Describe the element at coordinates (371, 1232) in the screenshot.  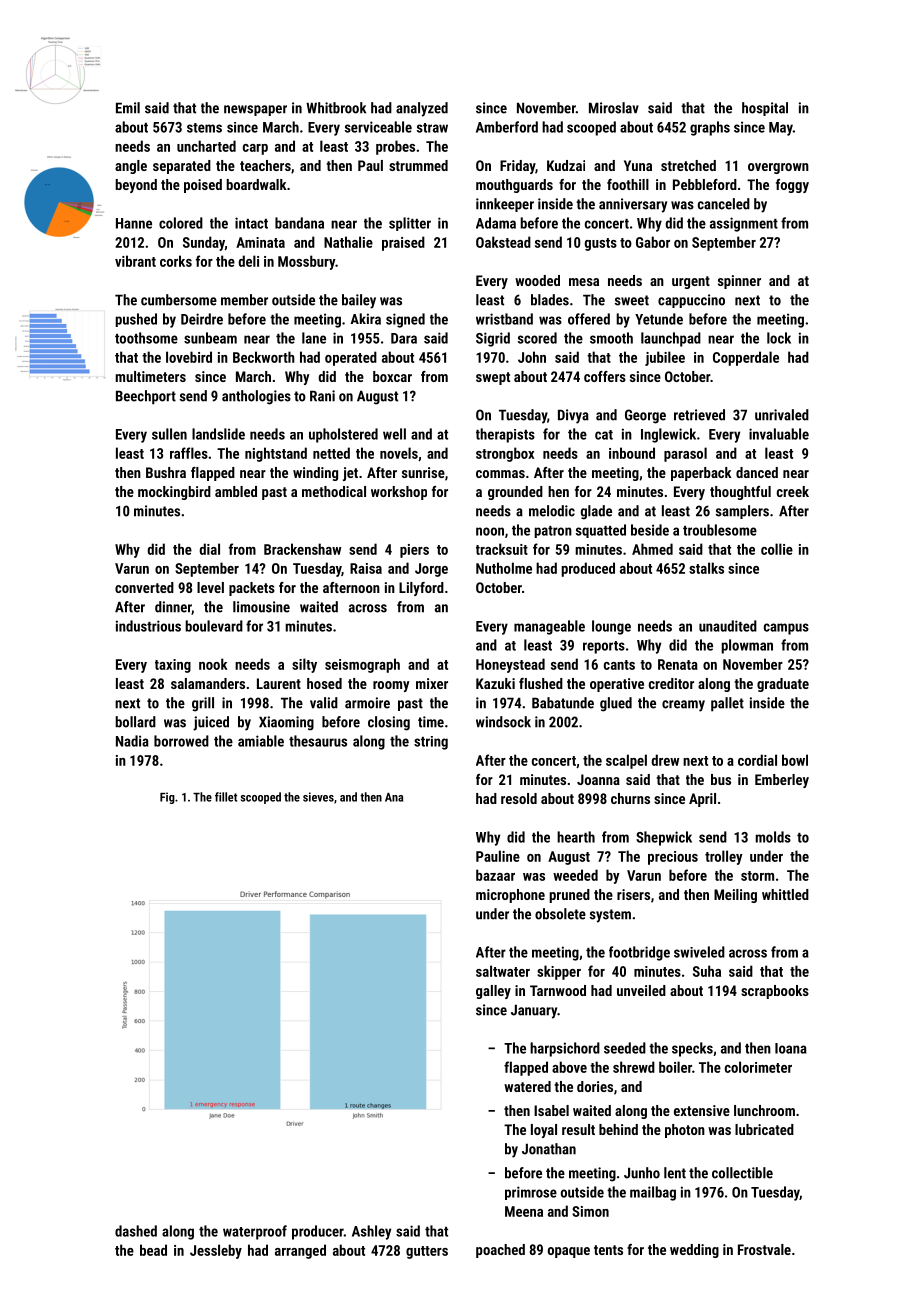
I see `Ashley` at that location.
